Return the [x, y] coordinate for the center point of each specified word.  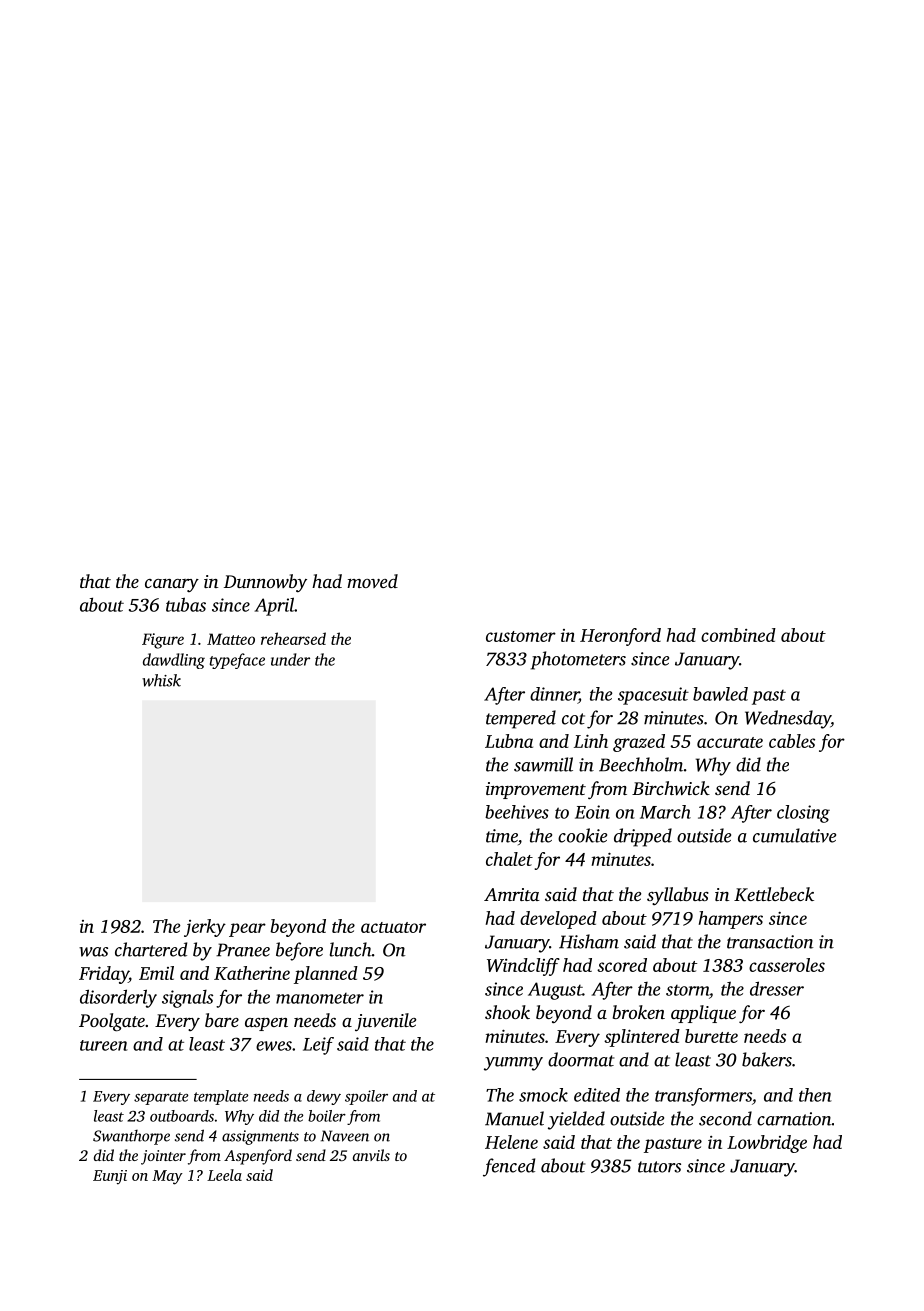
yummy [513, 1064]
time [502, 836]
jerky [205, 928]
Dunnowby [265, 583]
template [221, 1097]
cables [792, 741]
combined [738, 635]
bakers [767, 1059]
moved [372, 581]
